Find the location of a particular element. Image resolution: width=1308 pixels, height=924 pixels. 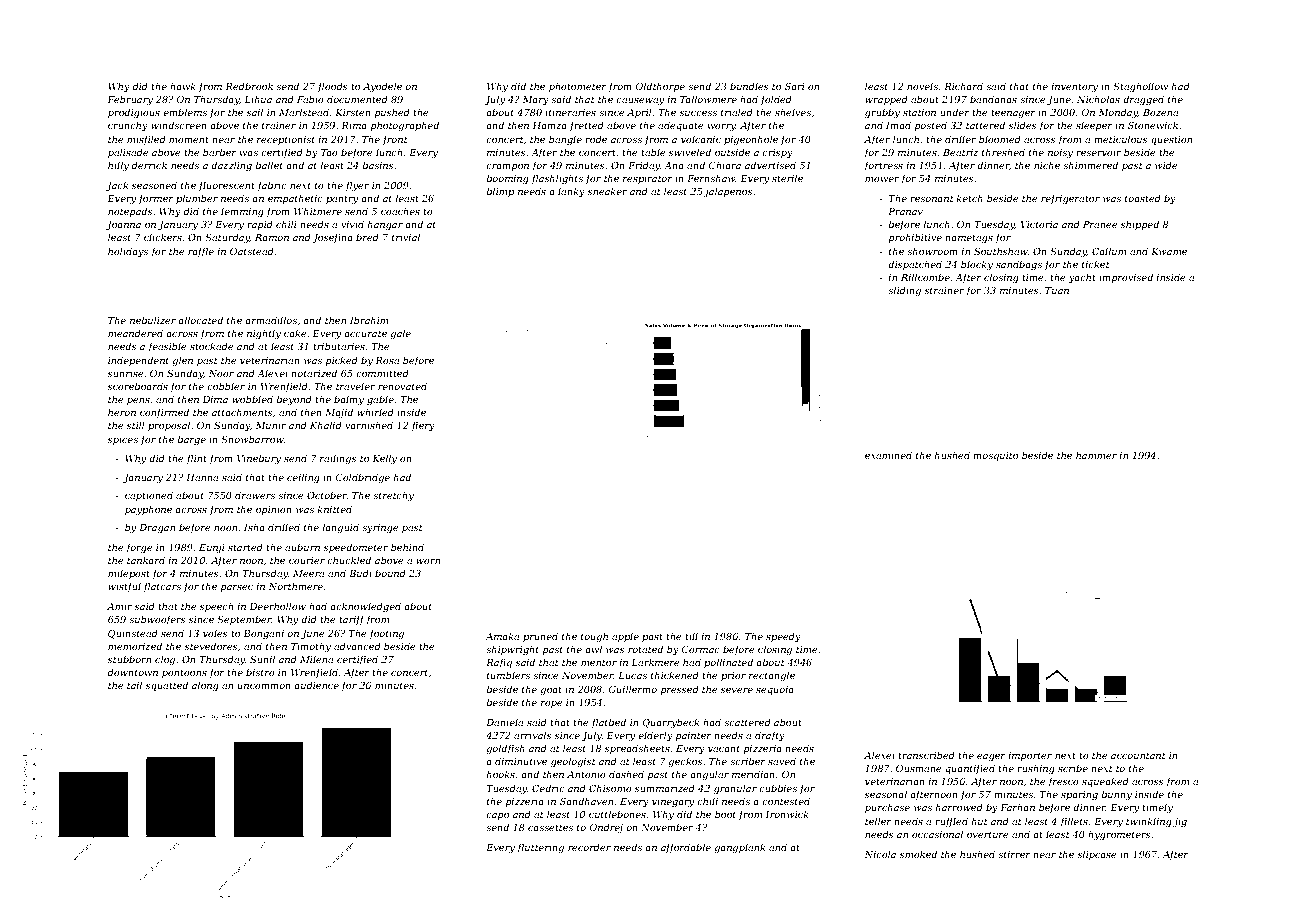

captioned is located at coordinates (149, 496).
